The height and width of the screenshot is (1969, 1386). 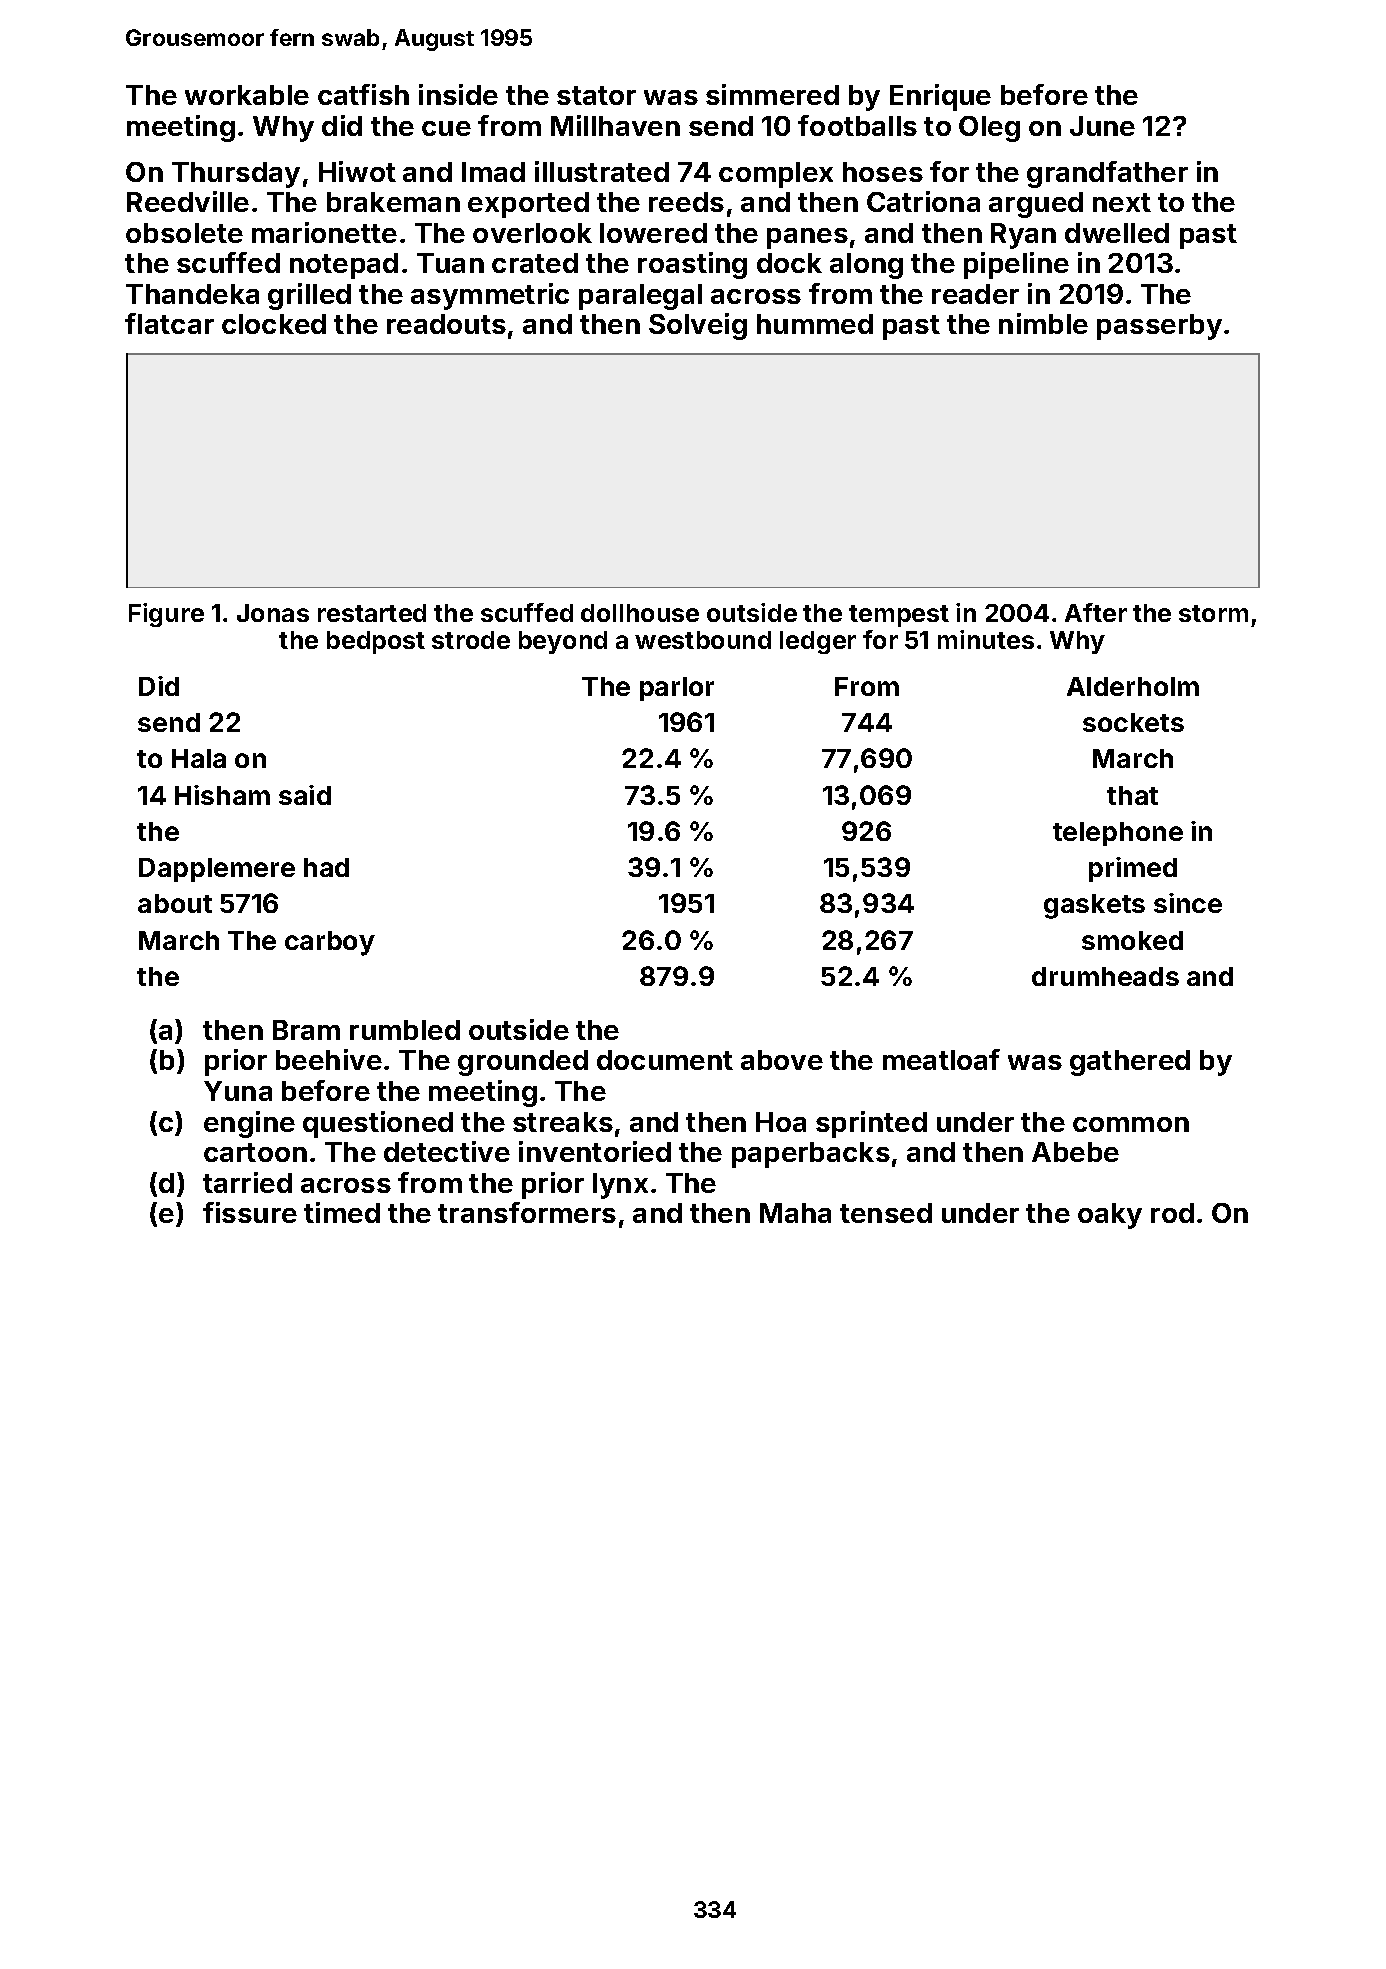 What do you see at coordinates (305, 795) in the screenshot?
I see `said` at bounding box center [305, 795].
